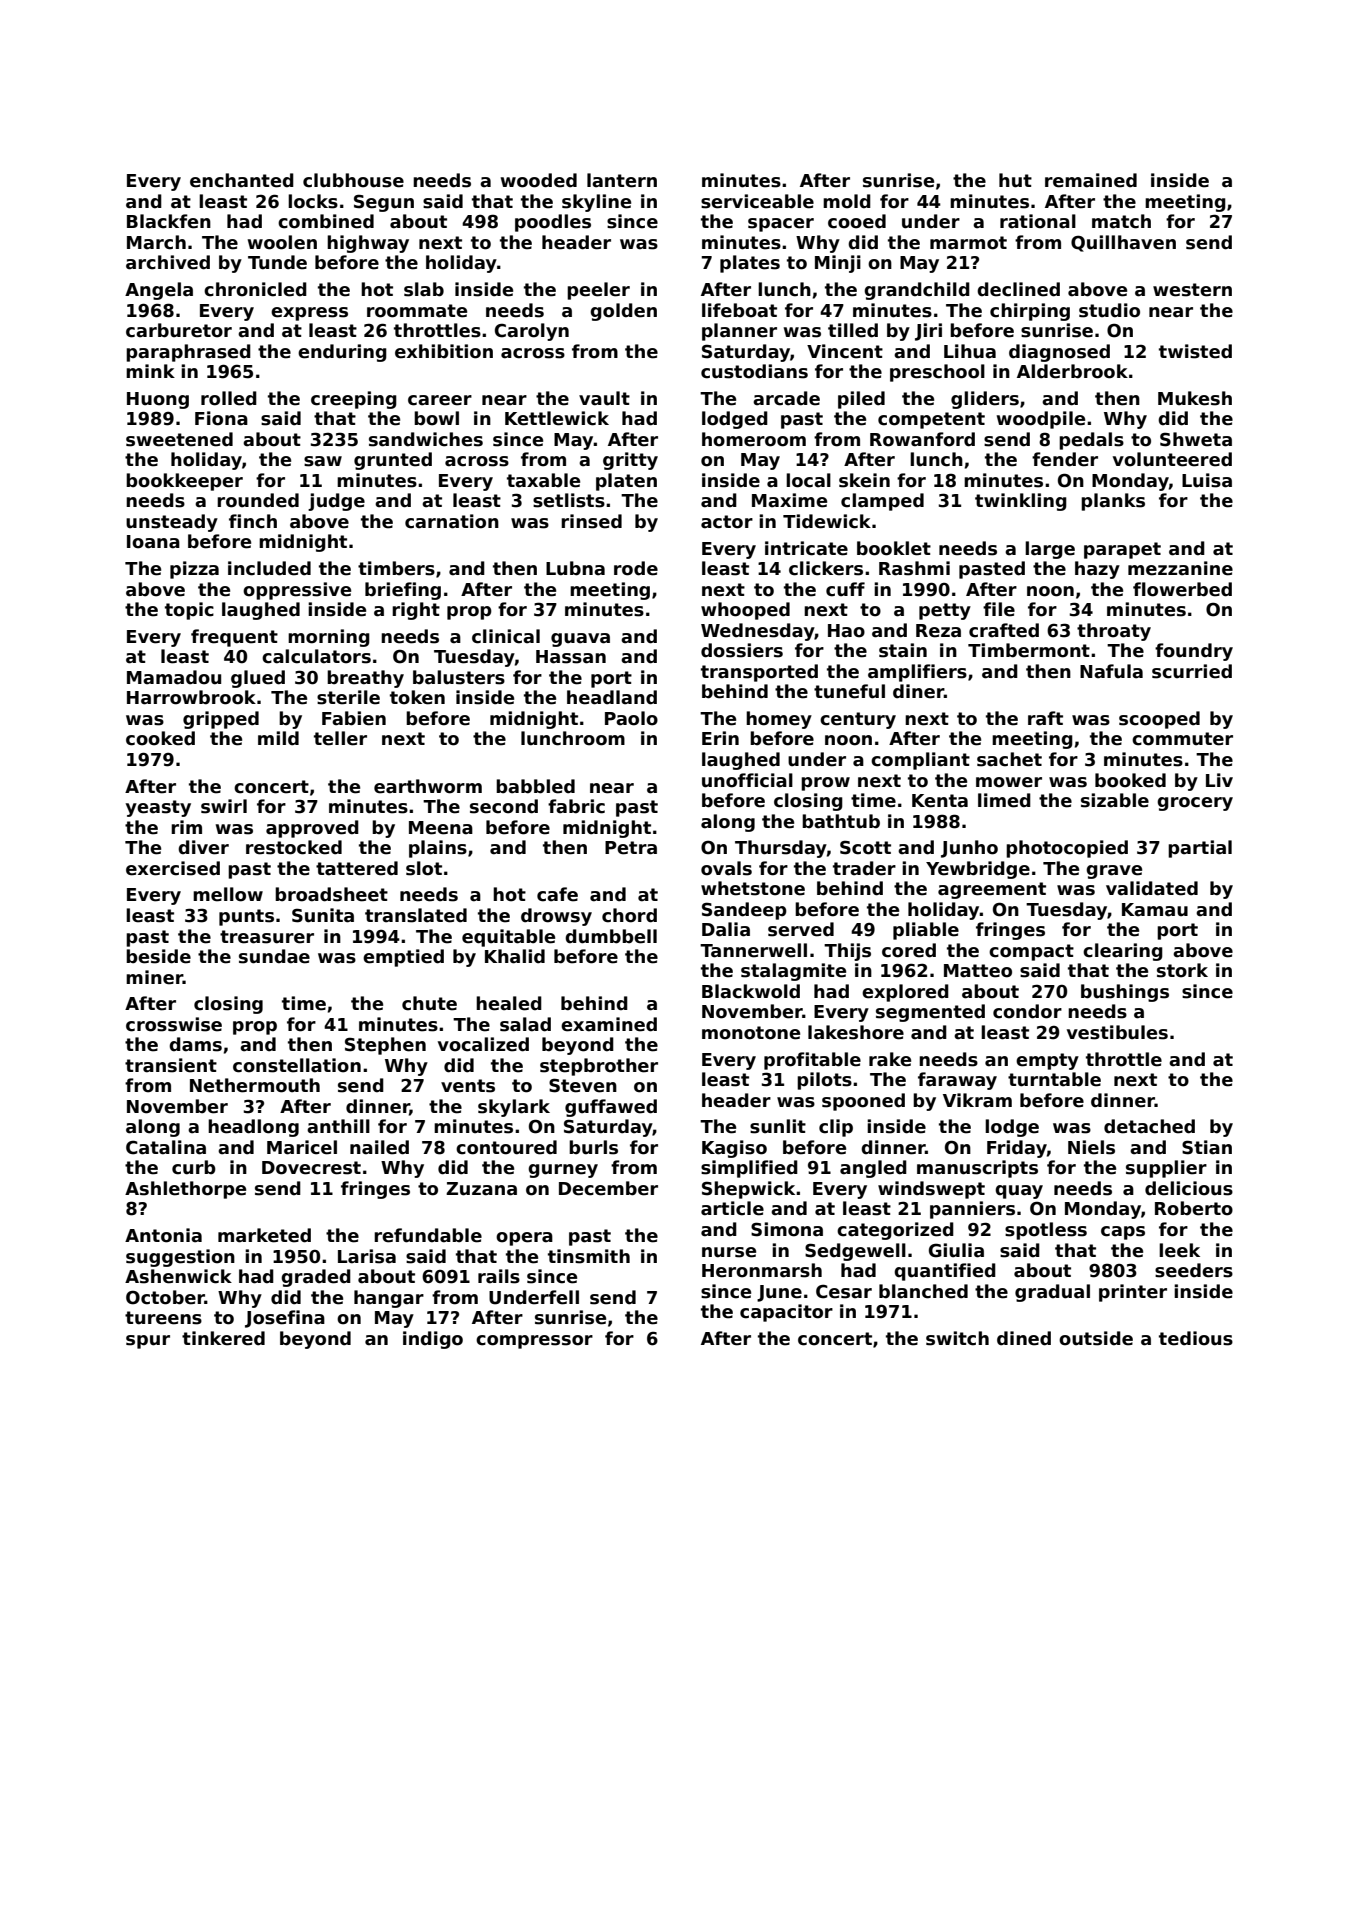 The height and width of the document is (1922, 1359). Describe the element at coordinates (754, 439) in the document. I see `homeroom` at that location.
